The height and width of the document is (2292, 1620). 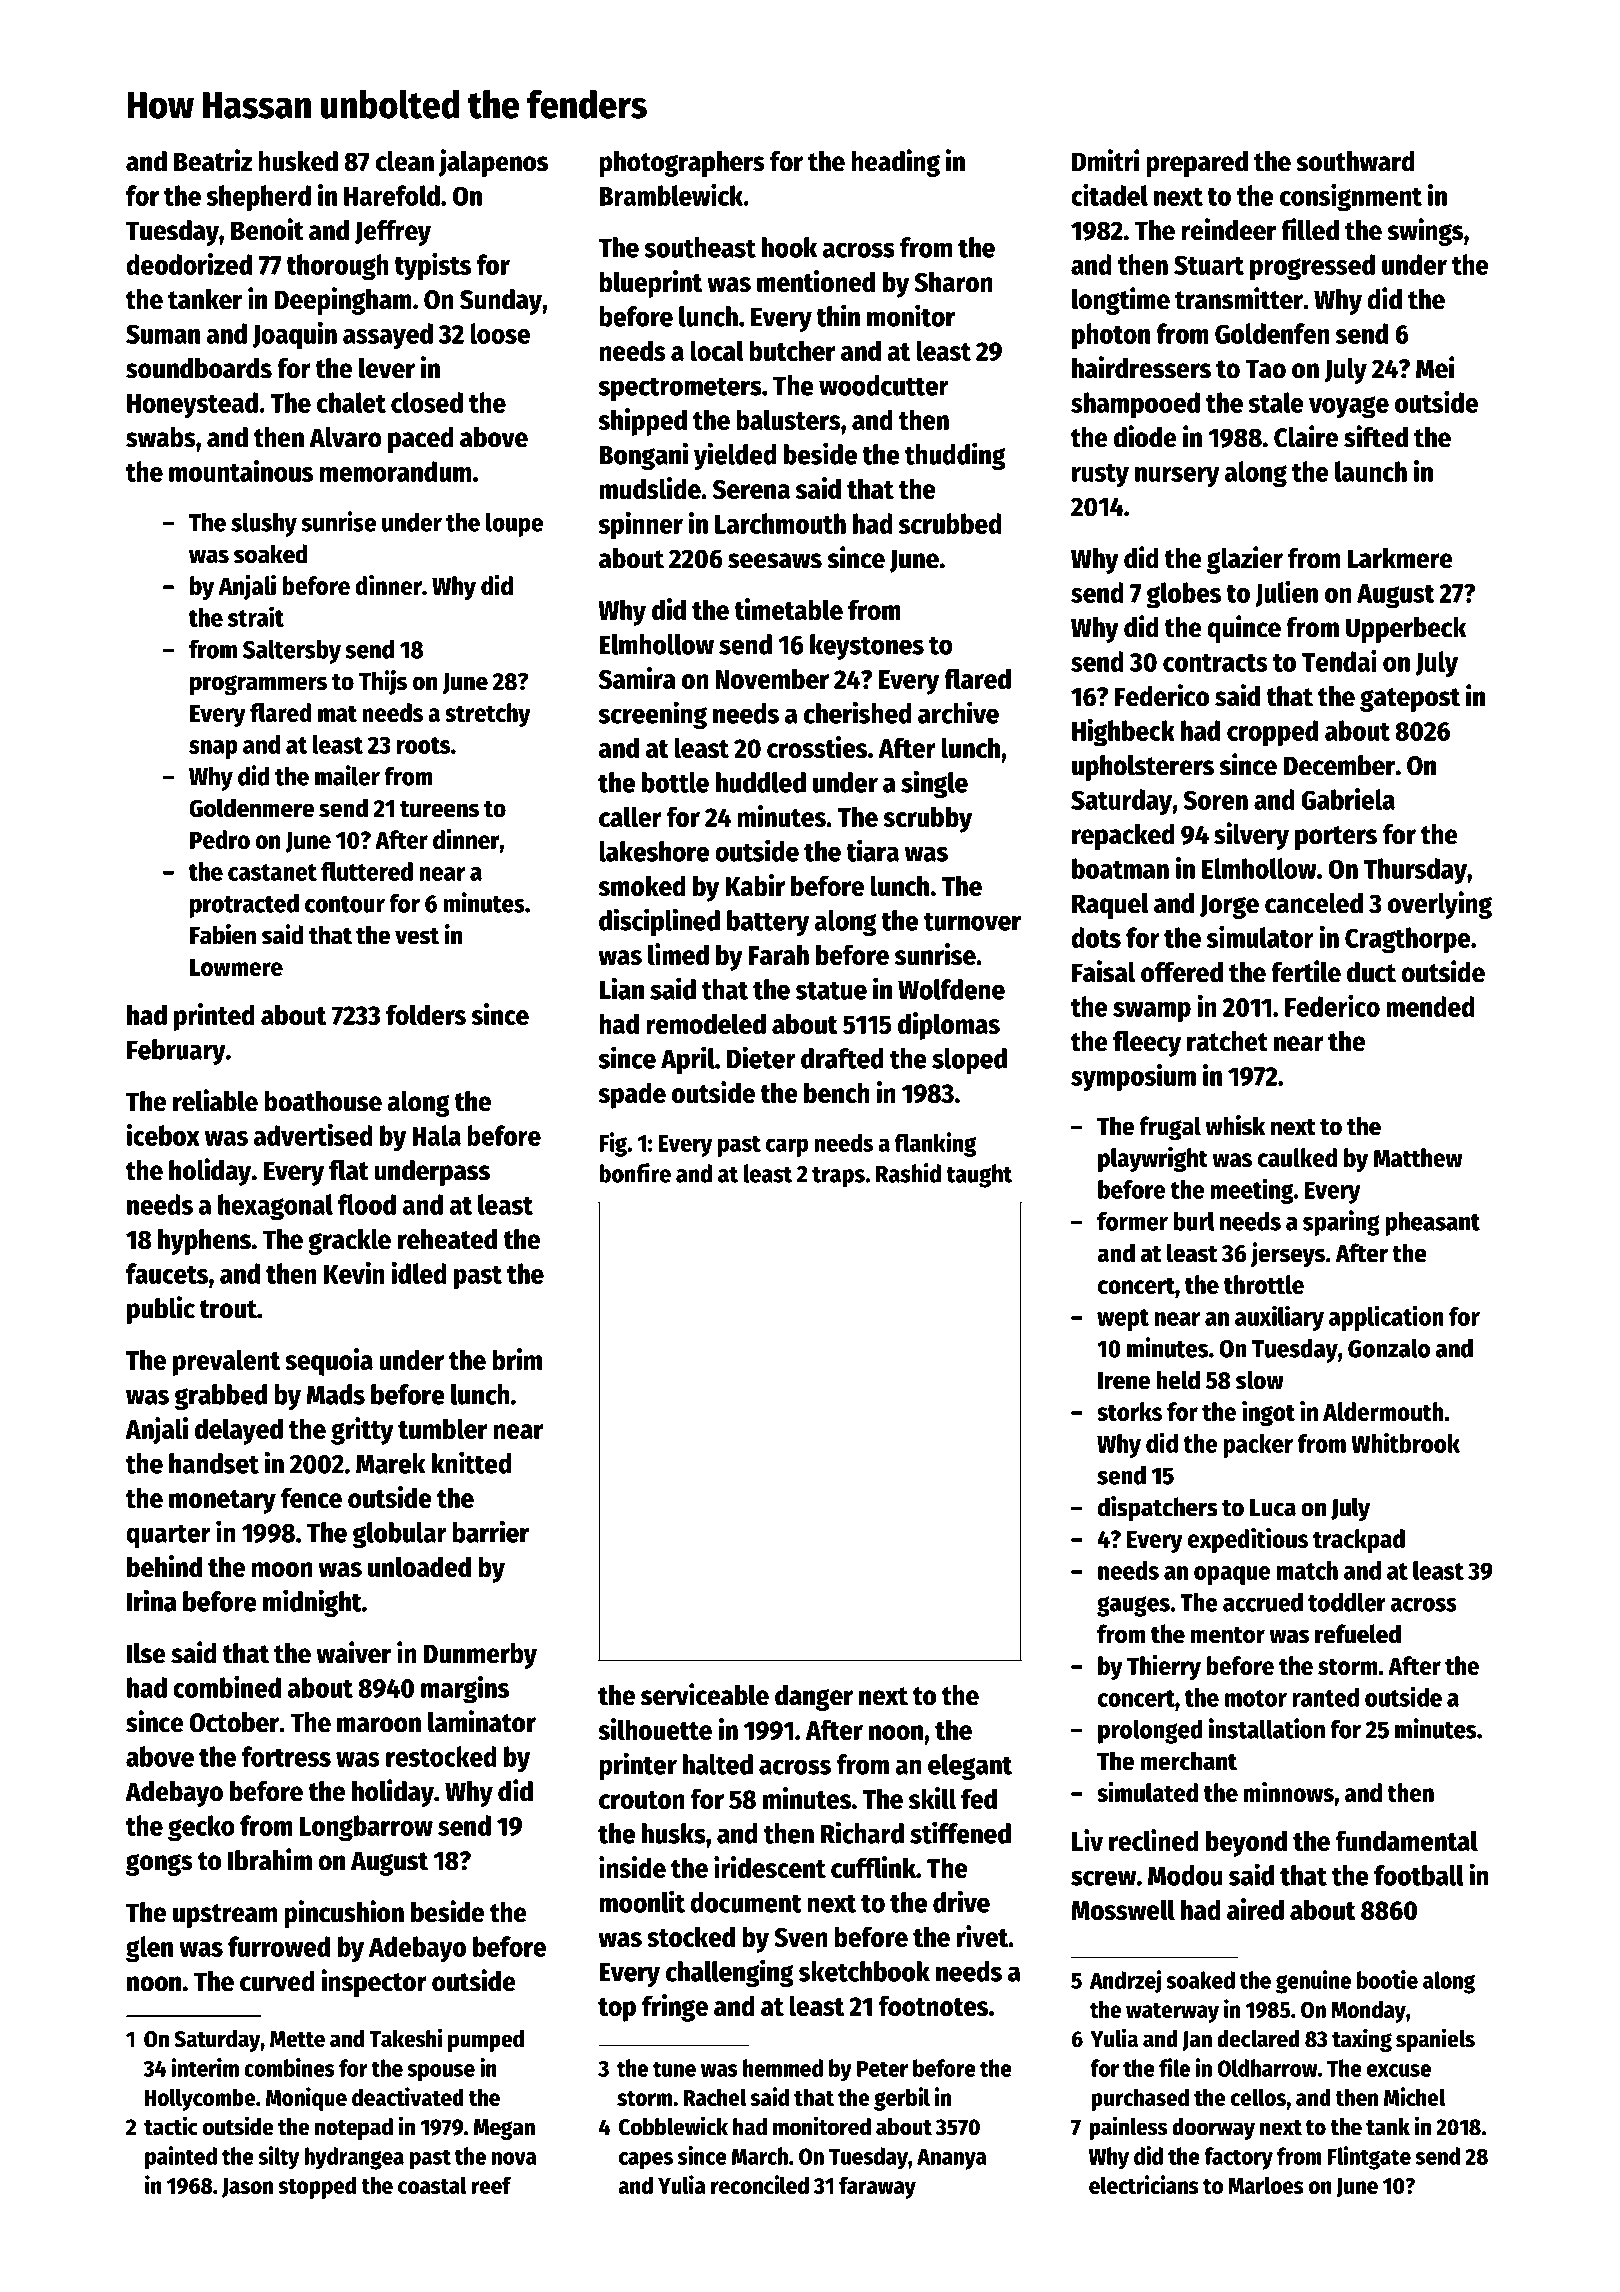 What do you see at coordinates (1355, 161) in the document?
I see `southward` at bounding box center [1355, 161].
